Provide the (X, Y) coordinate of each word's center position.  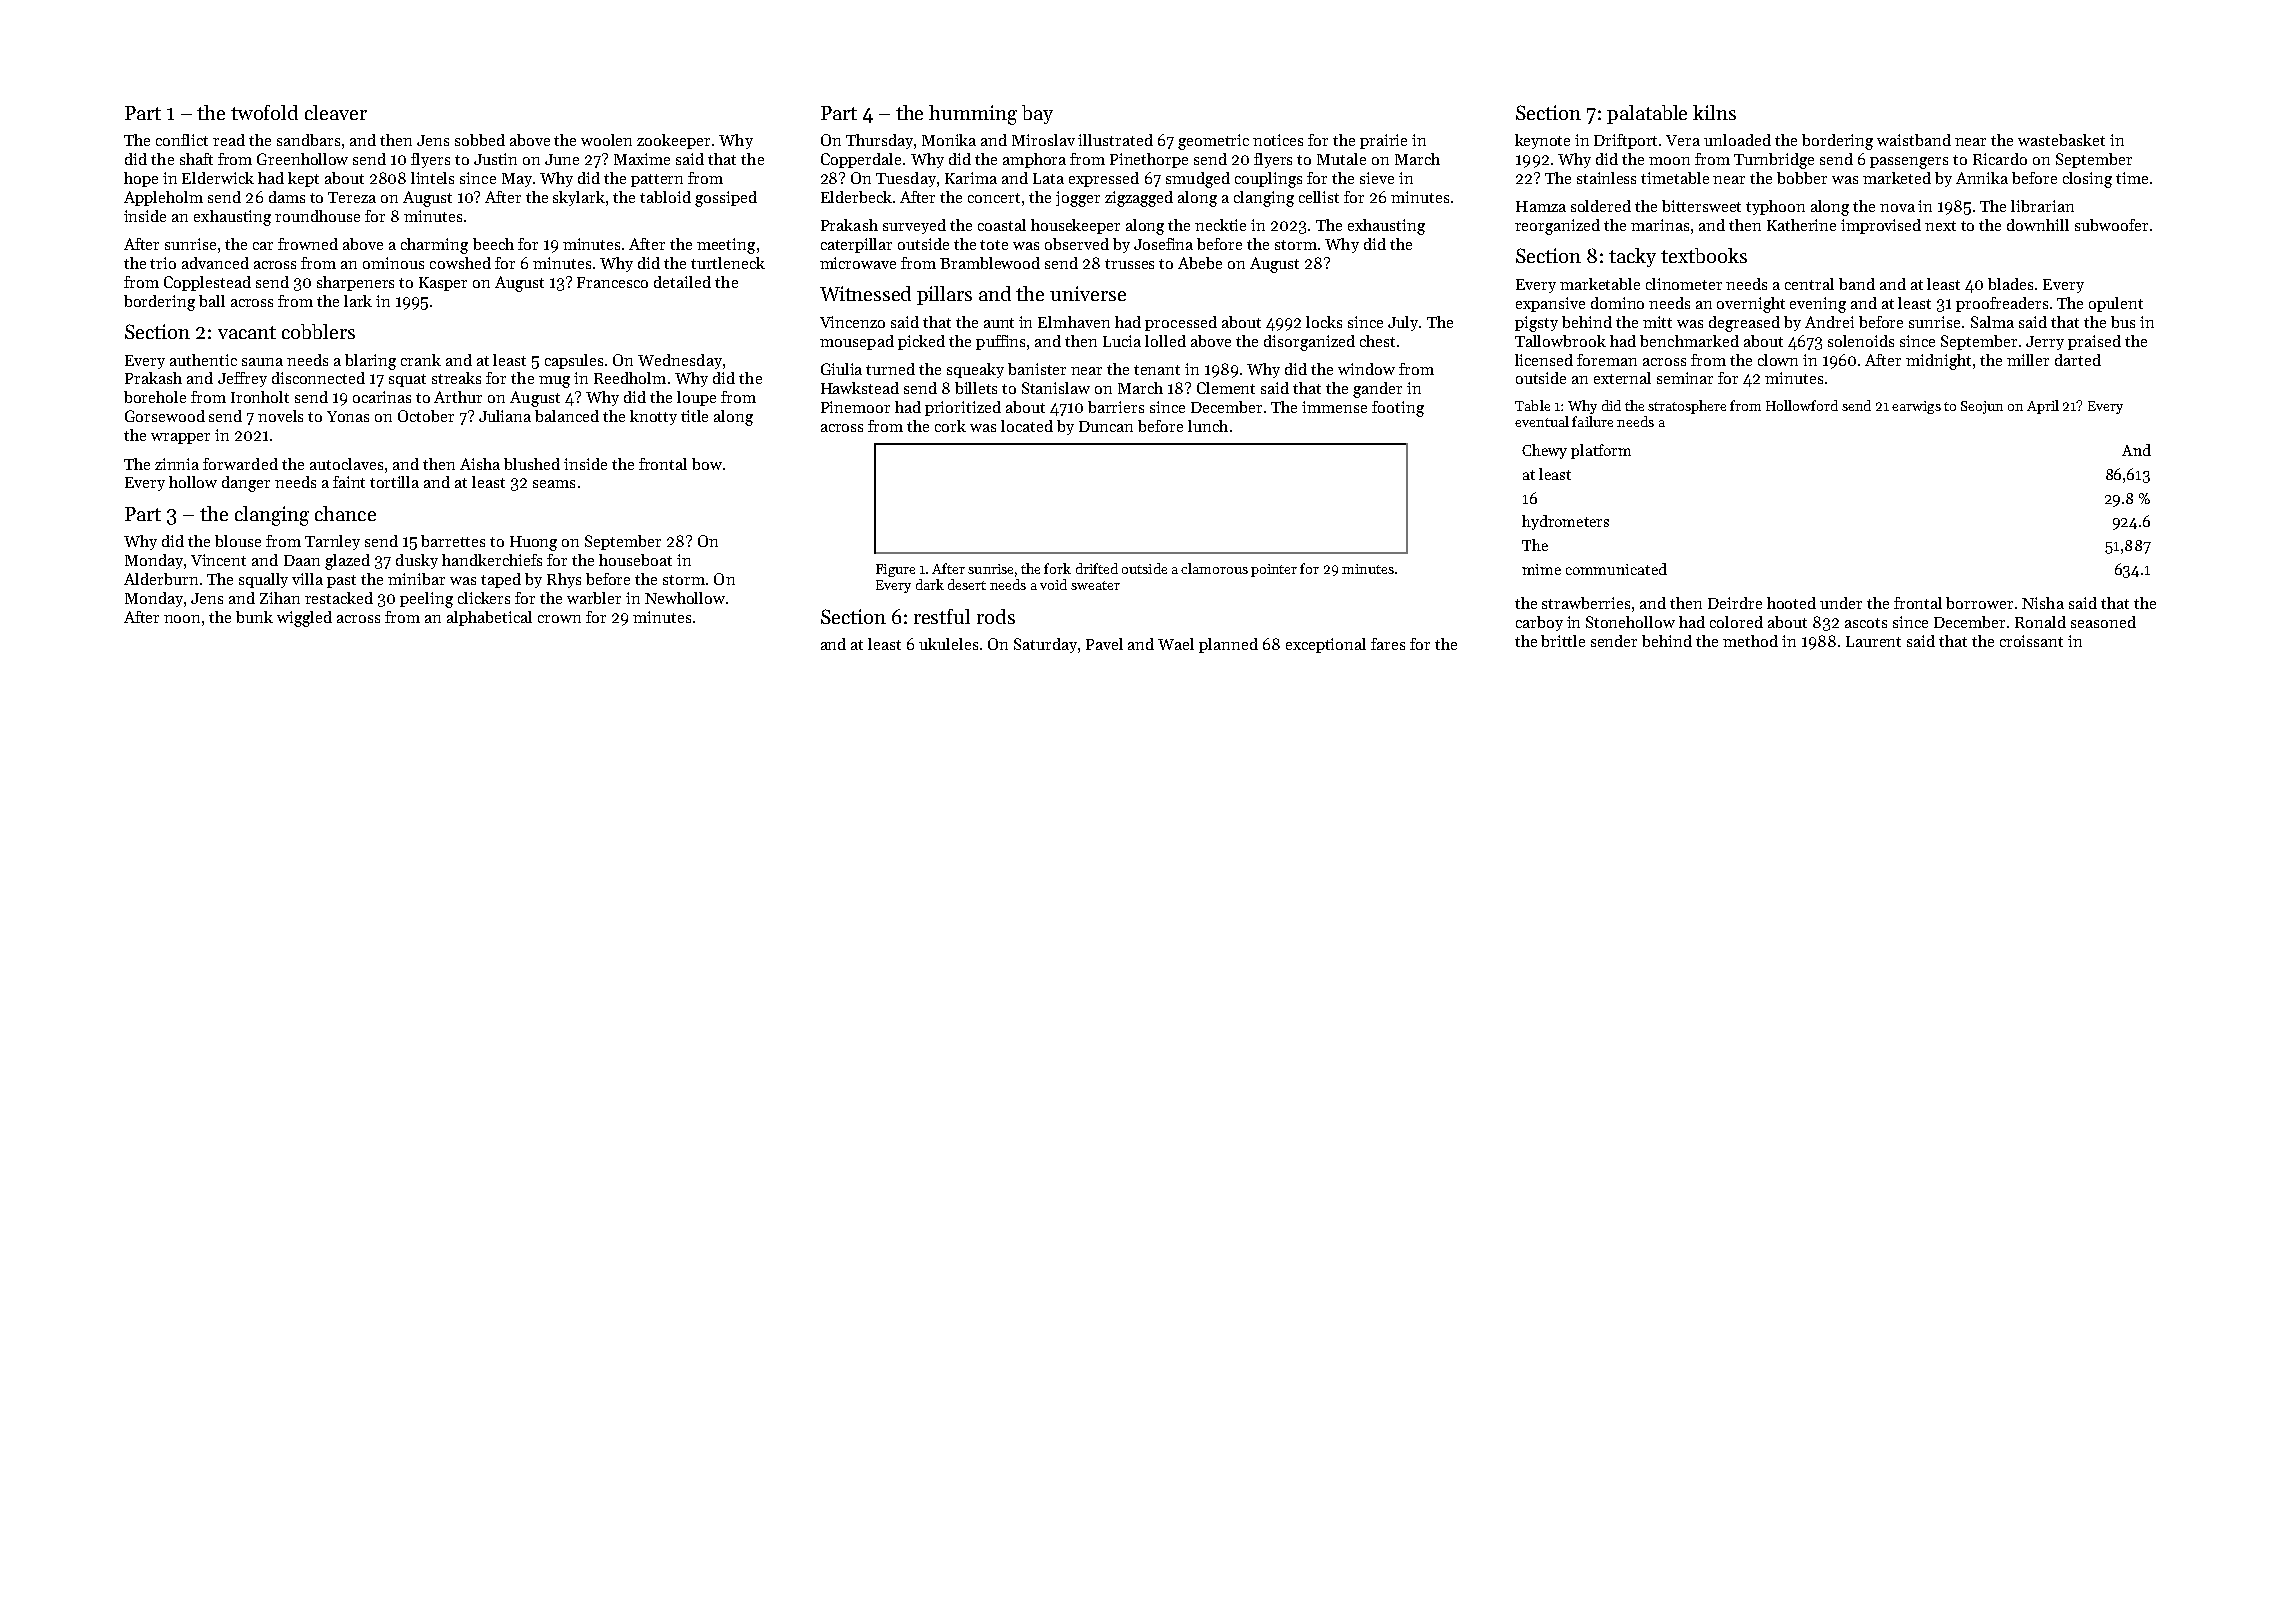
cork (950, 426)
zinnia (177, 464)
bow (707, 464)
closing (2087, 180)
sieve (1377, 178)
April (2043, 407)
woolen (606, 140)
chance (345, 513)
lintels (432, 178)
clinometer (1684, 284)
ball (212, 301)
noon (182, 619)
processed (1181, 323)
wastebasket (2061, 140)
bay (1037, 114)
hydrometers (1565, 522)
